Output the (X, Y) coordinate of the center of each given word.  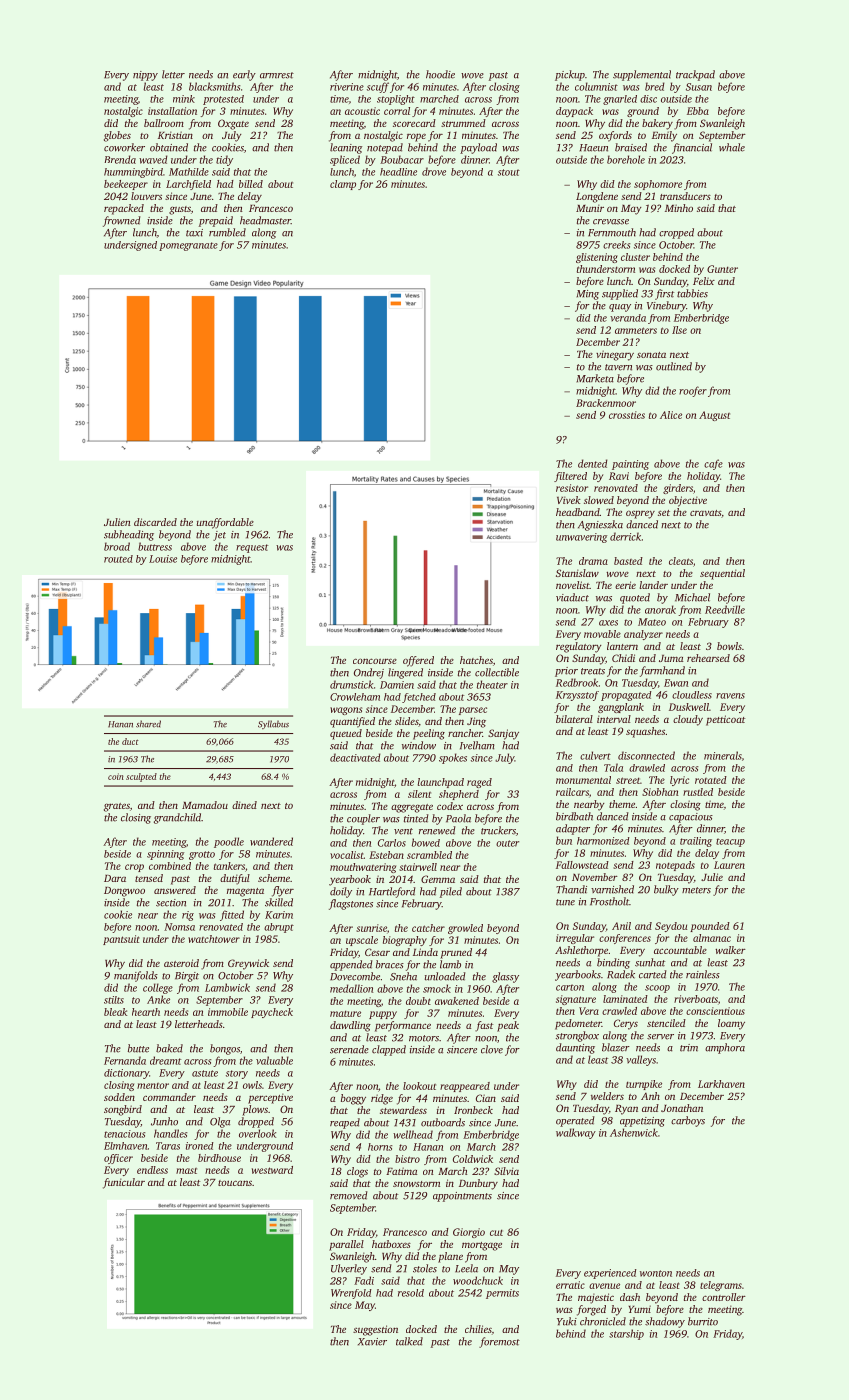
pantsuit (121, 940)
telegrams (721, 1286)
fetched (419, 698)
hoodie (440, 74)
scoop (657, 989)
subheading (129, 535)
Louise (163, 559)
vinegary (615, 355)
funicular (124, 1183)
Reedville (725, 609)
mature (345, 1013)
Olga (220, 1122)
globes (117, 136)
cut (496, 1232)
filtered (570, 477)
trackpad (695, 75)
